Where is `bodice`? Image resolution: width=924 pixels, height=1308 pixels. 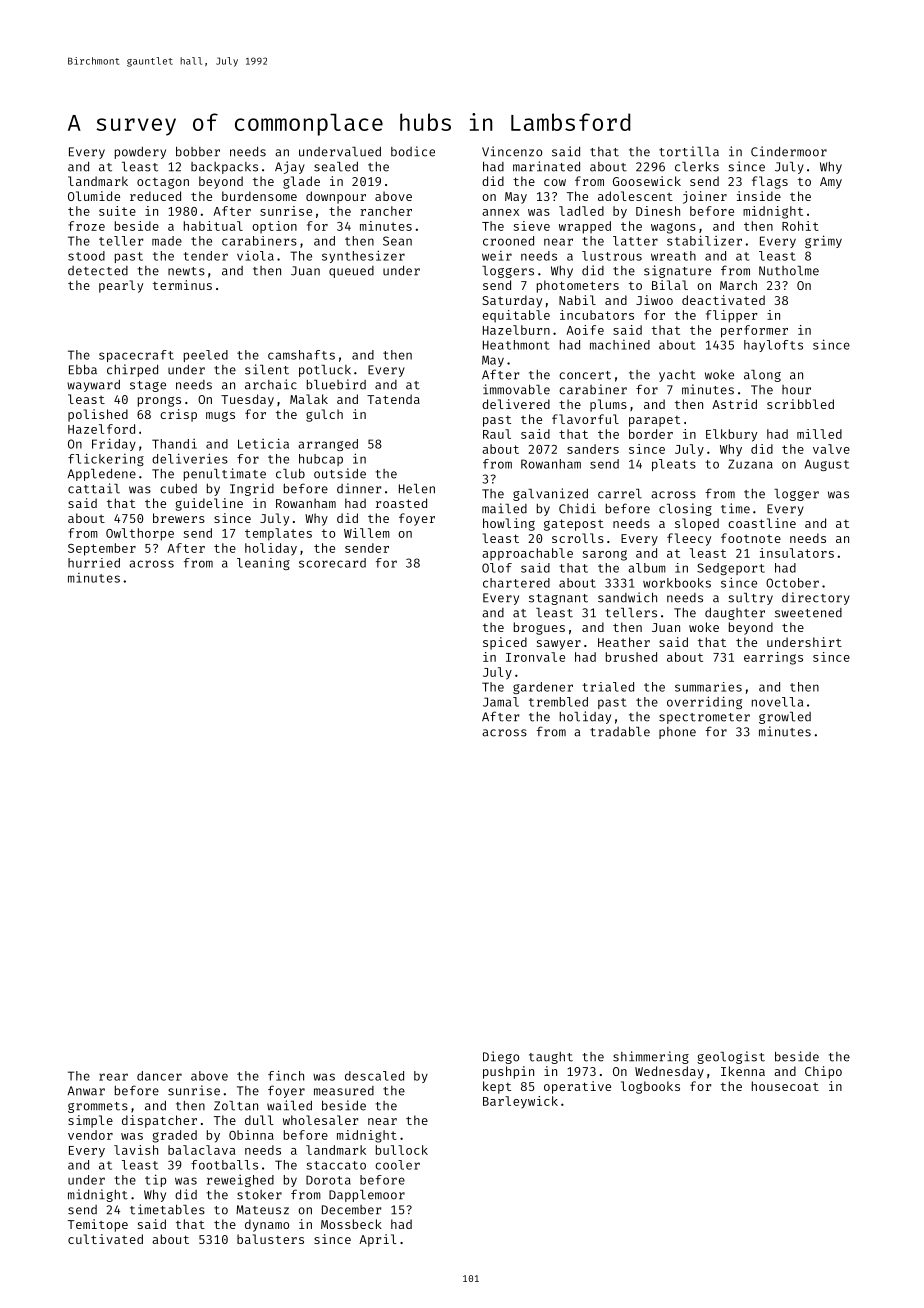 bodice is located at coordinates (413, 151).
